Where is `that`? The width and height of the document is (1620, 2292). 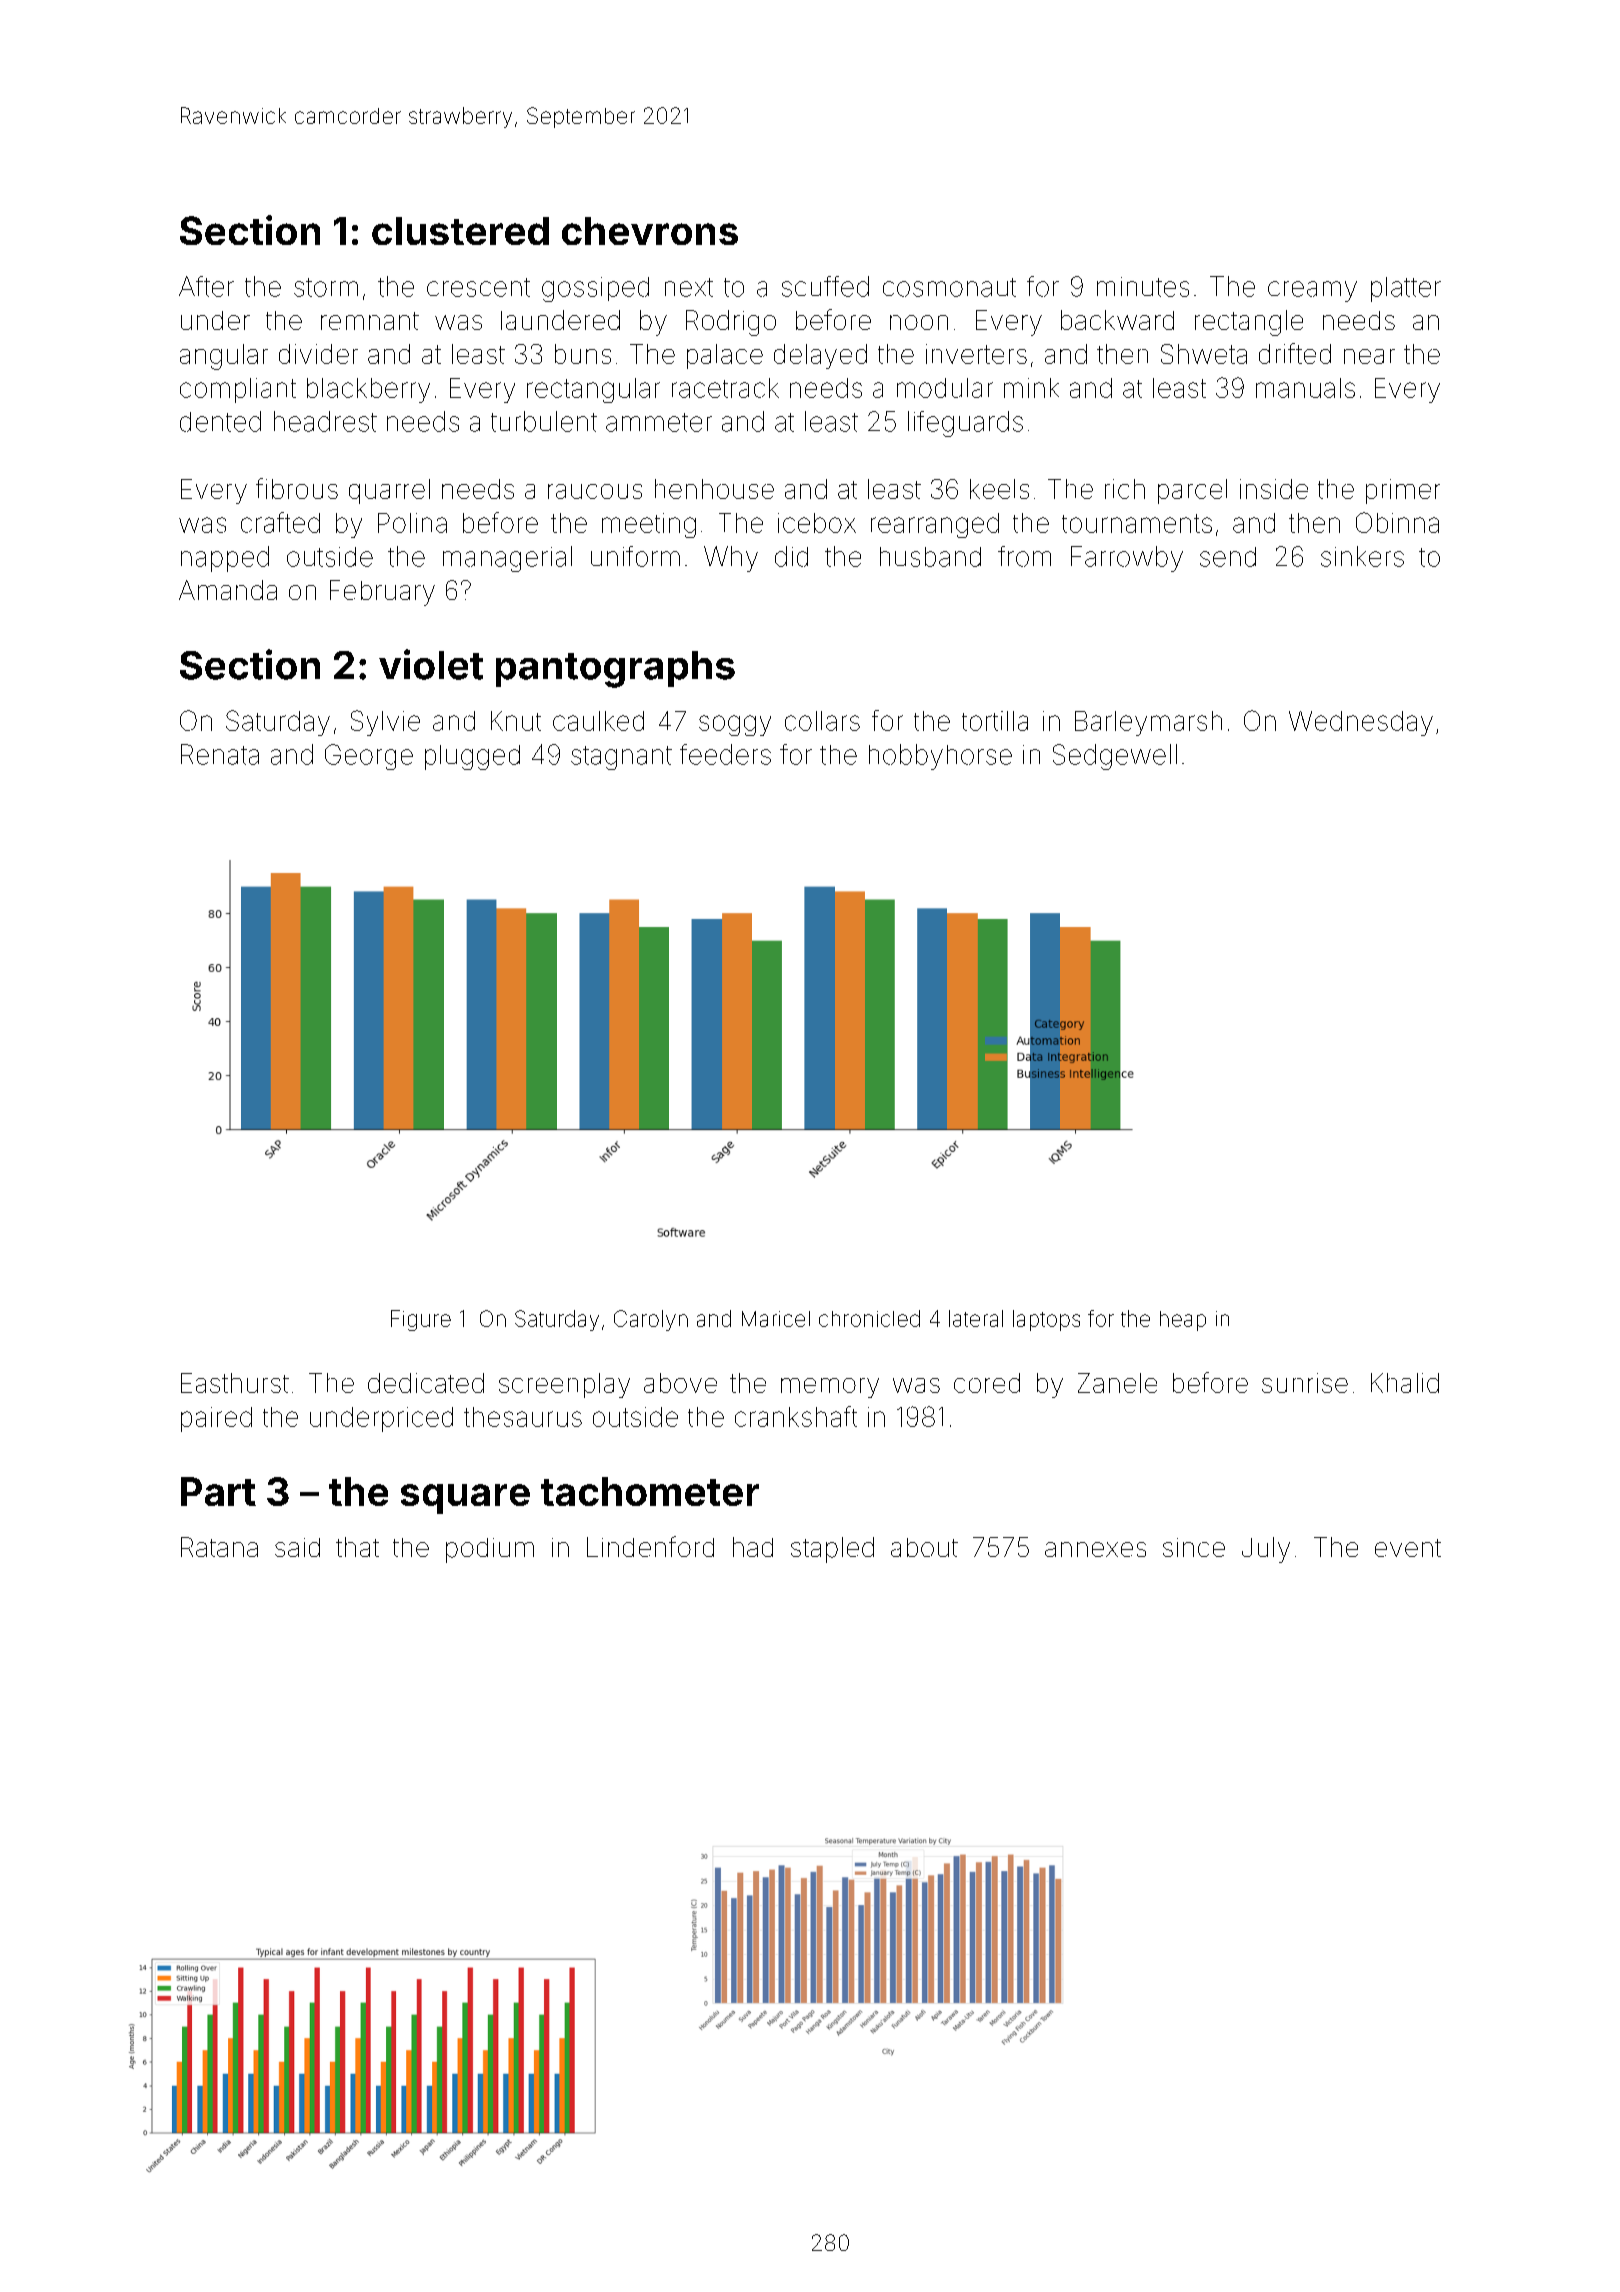
that is located at coordinates (357, 1547).
